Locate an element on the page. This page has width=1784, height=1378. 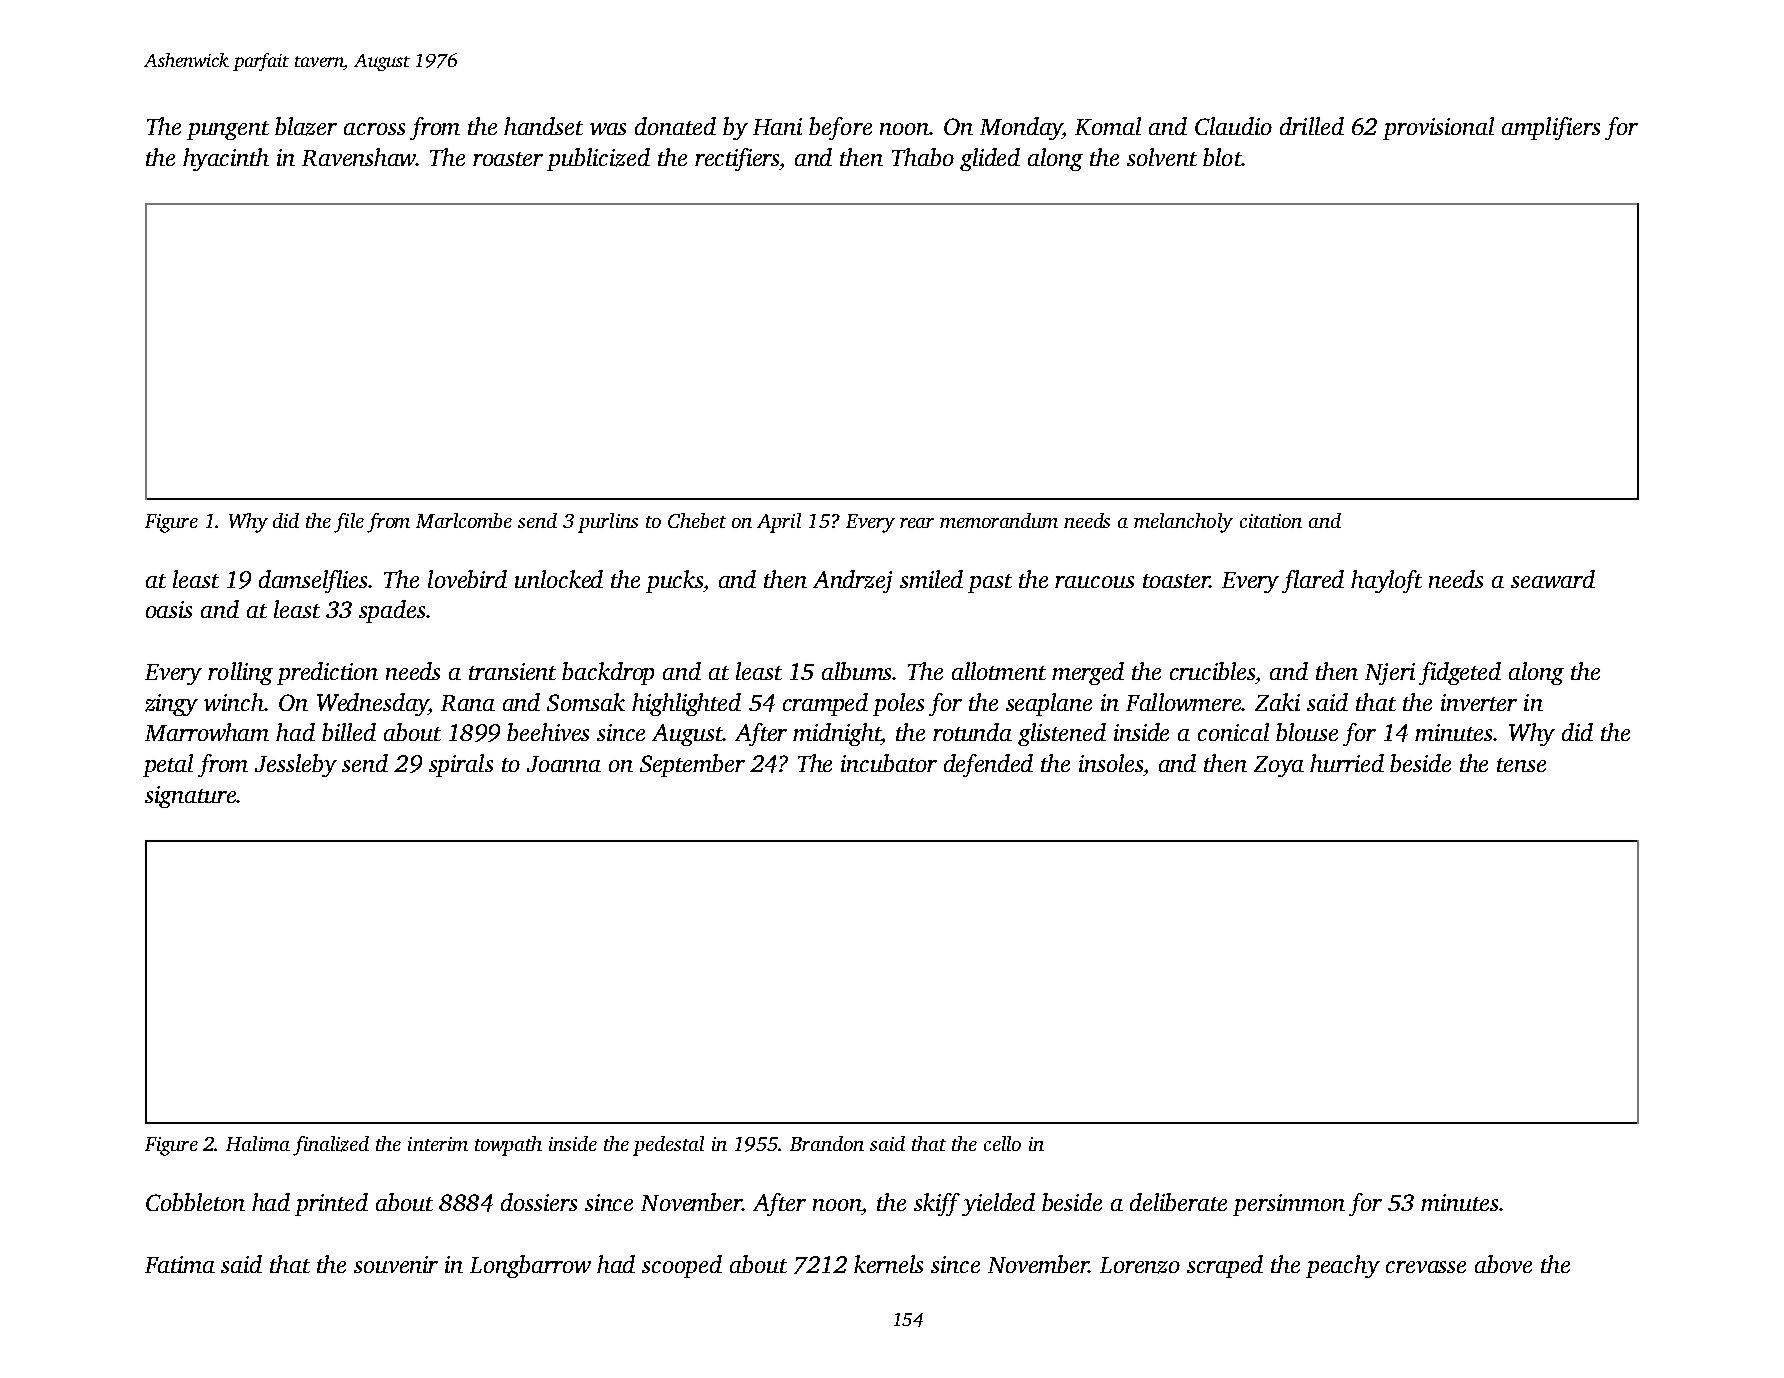
Fatima is located at coordinates (180, 1264).
